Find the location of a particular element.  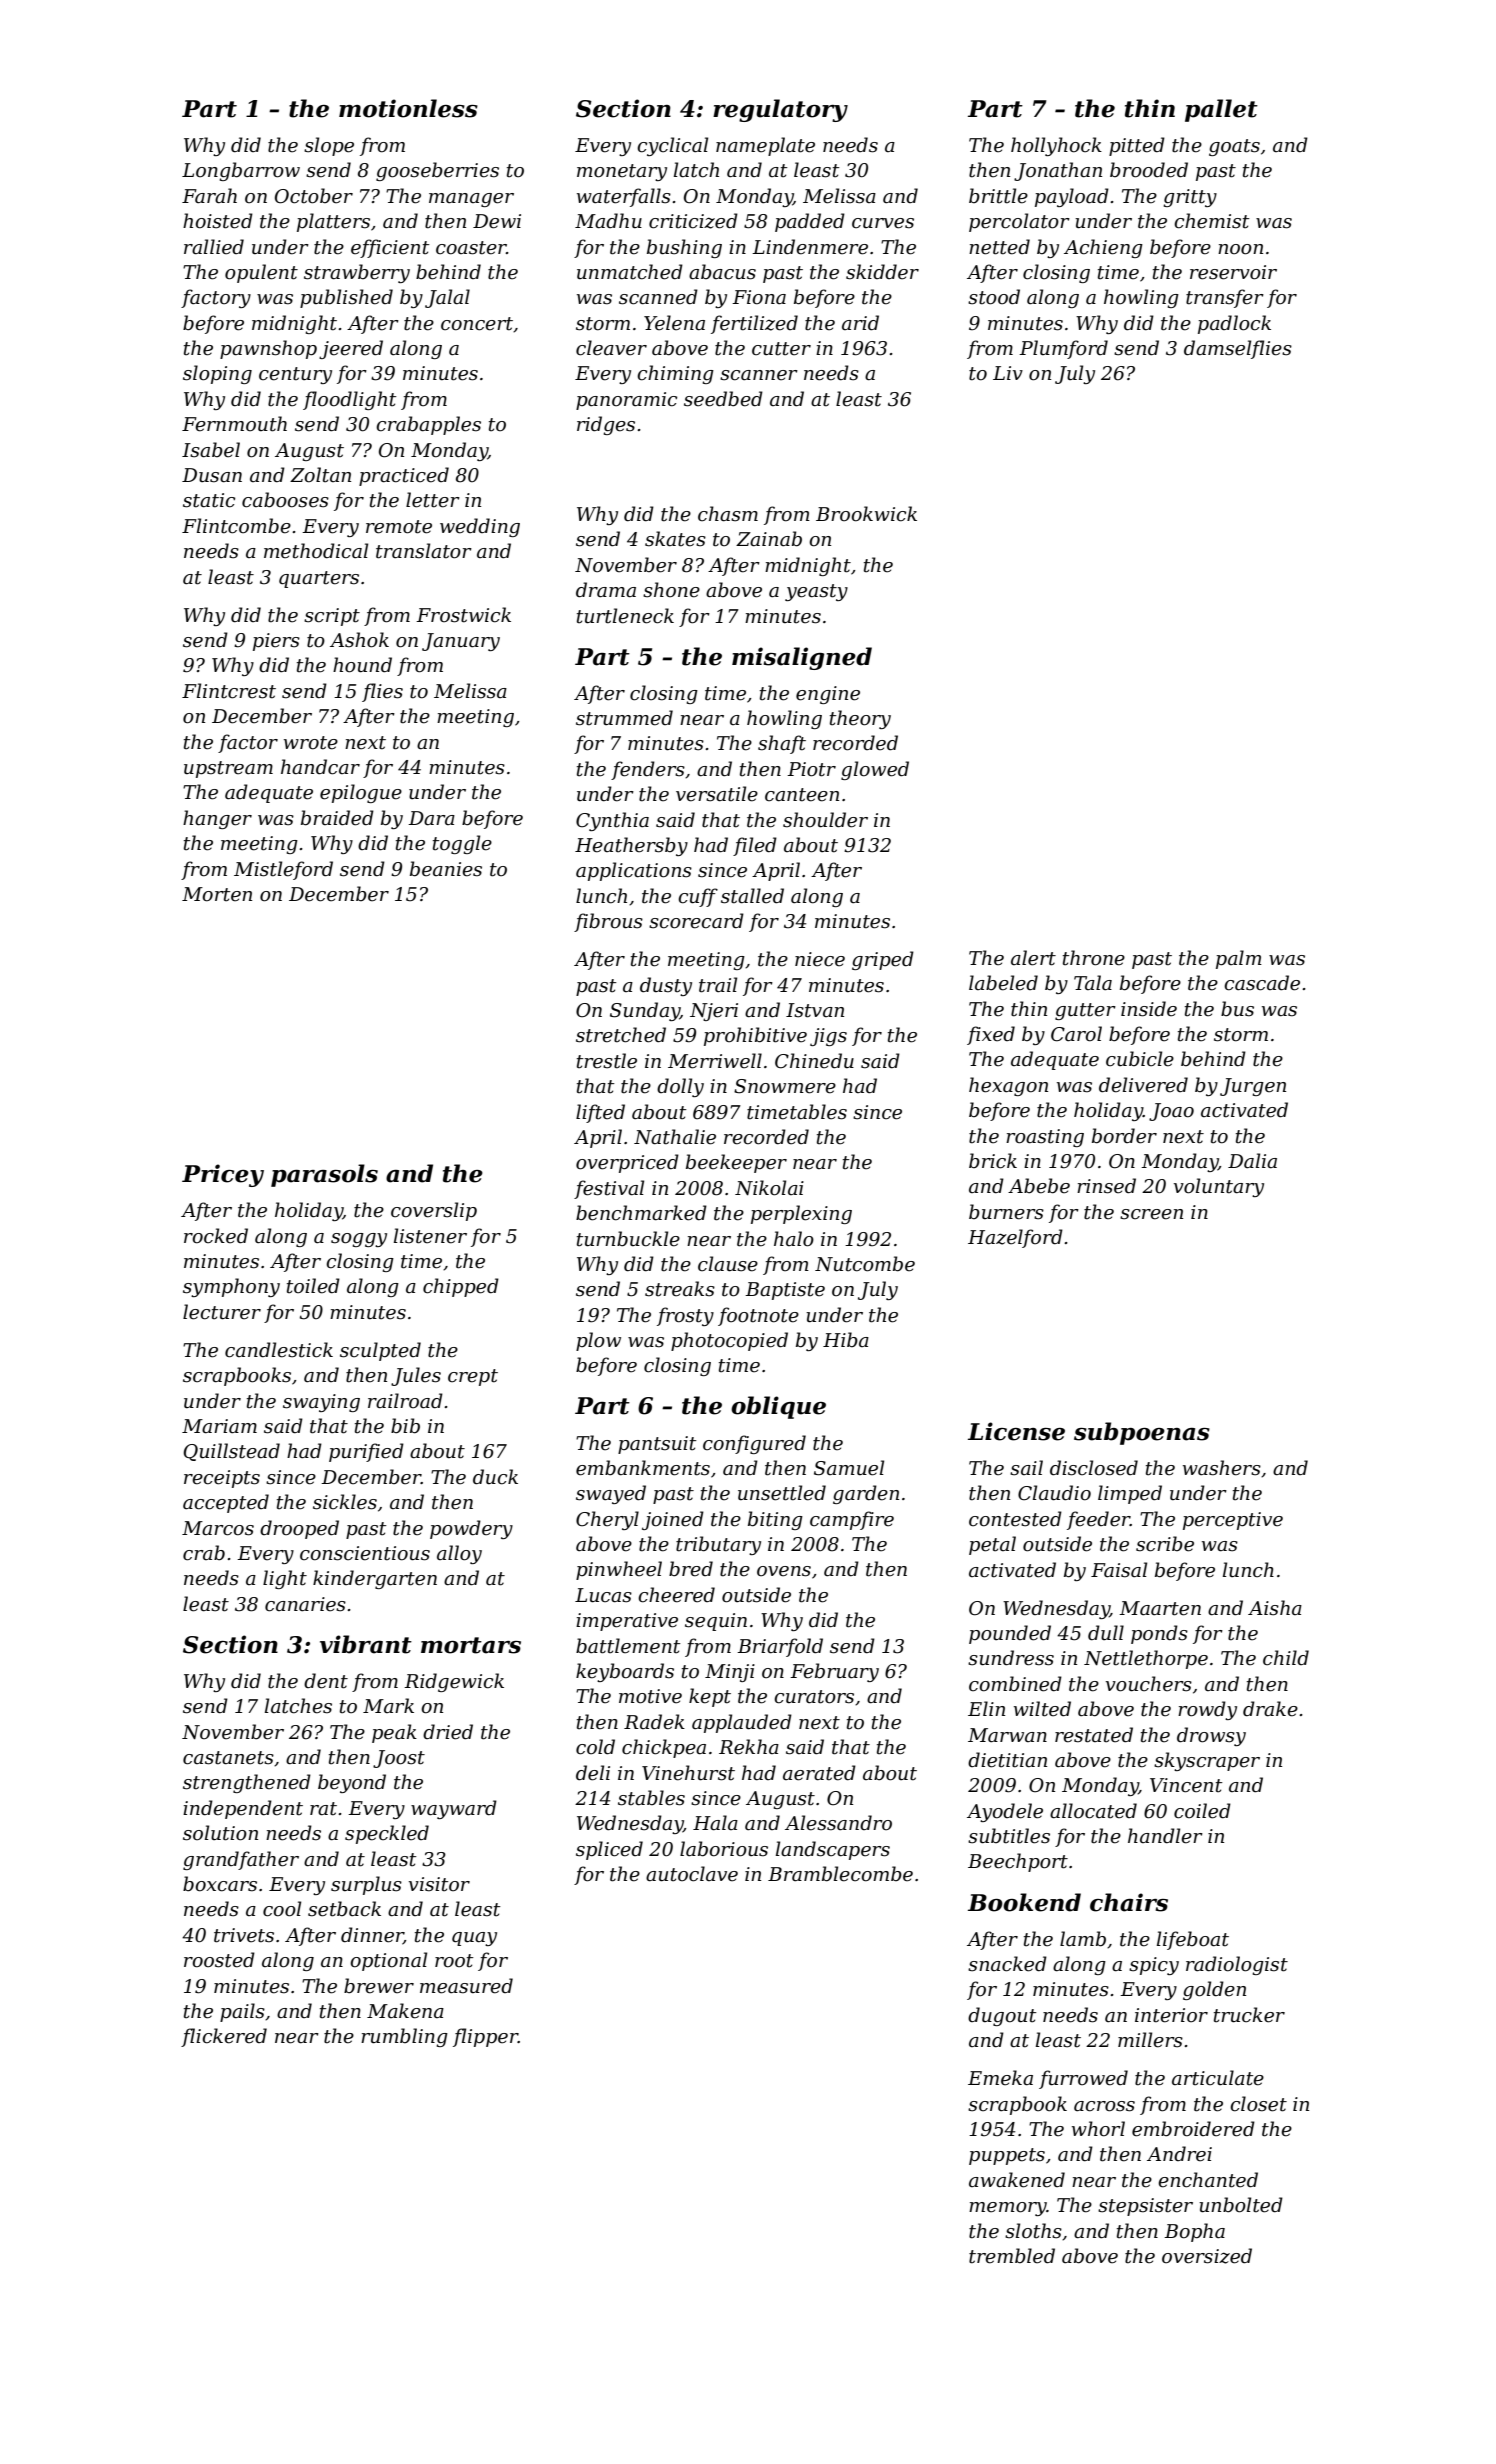

strummed is located at coordinates (624, 718).
